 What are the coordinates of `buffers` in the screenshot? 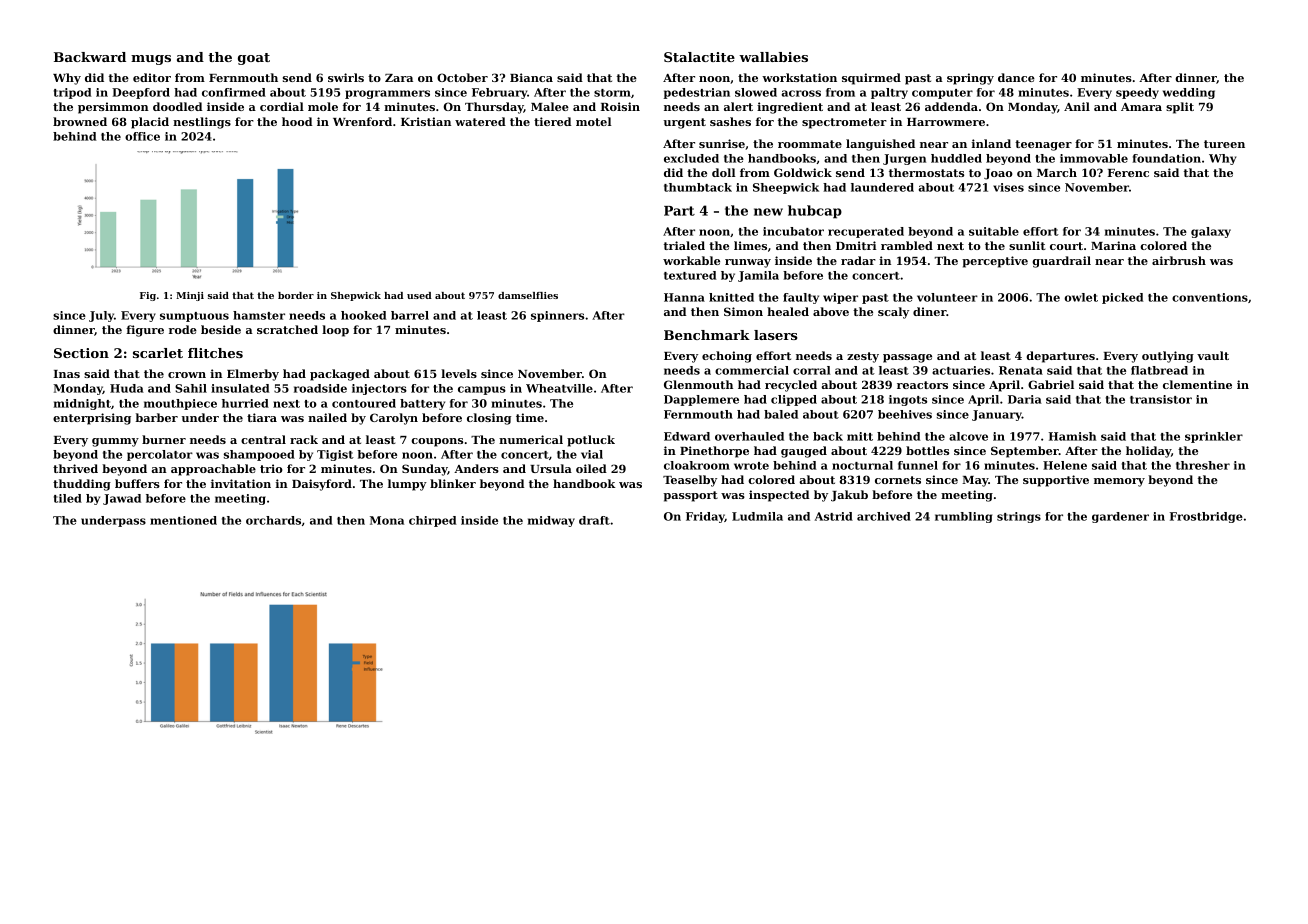 It's located at (137, 483).
